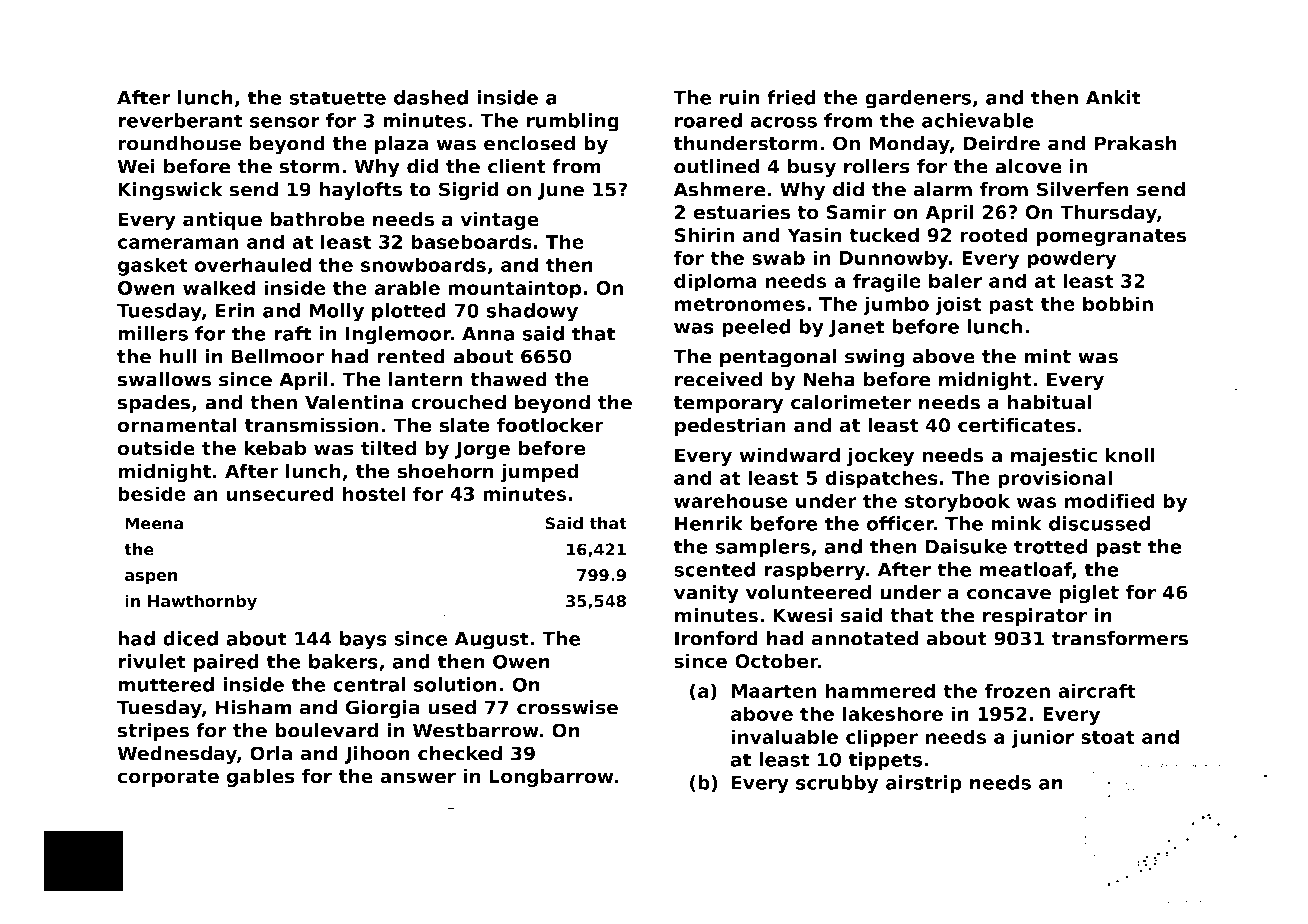 Image resolution: width=1308 pixels, height=924 pixels. What do you see at coordinates (254, 707) in the image?
I see `Hisham` at bounding box center [254, 707].
